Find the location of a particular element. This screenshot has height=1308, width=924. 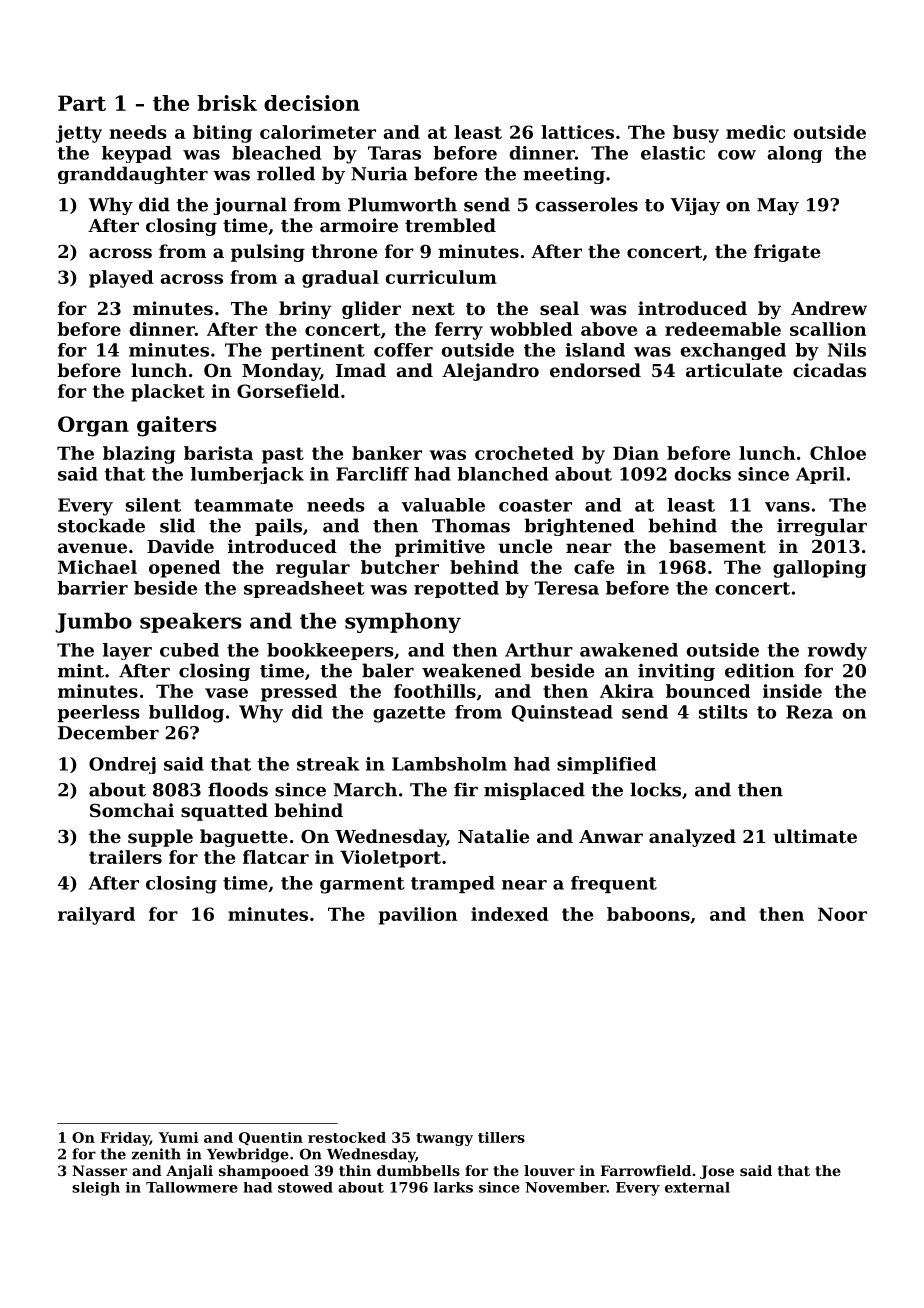

external is located at coordinates (697, 1187).
